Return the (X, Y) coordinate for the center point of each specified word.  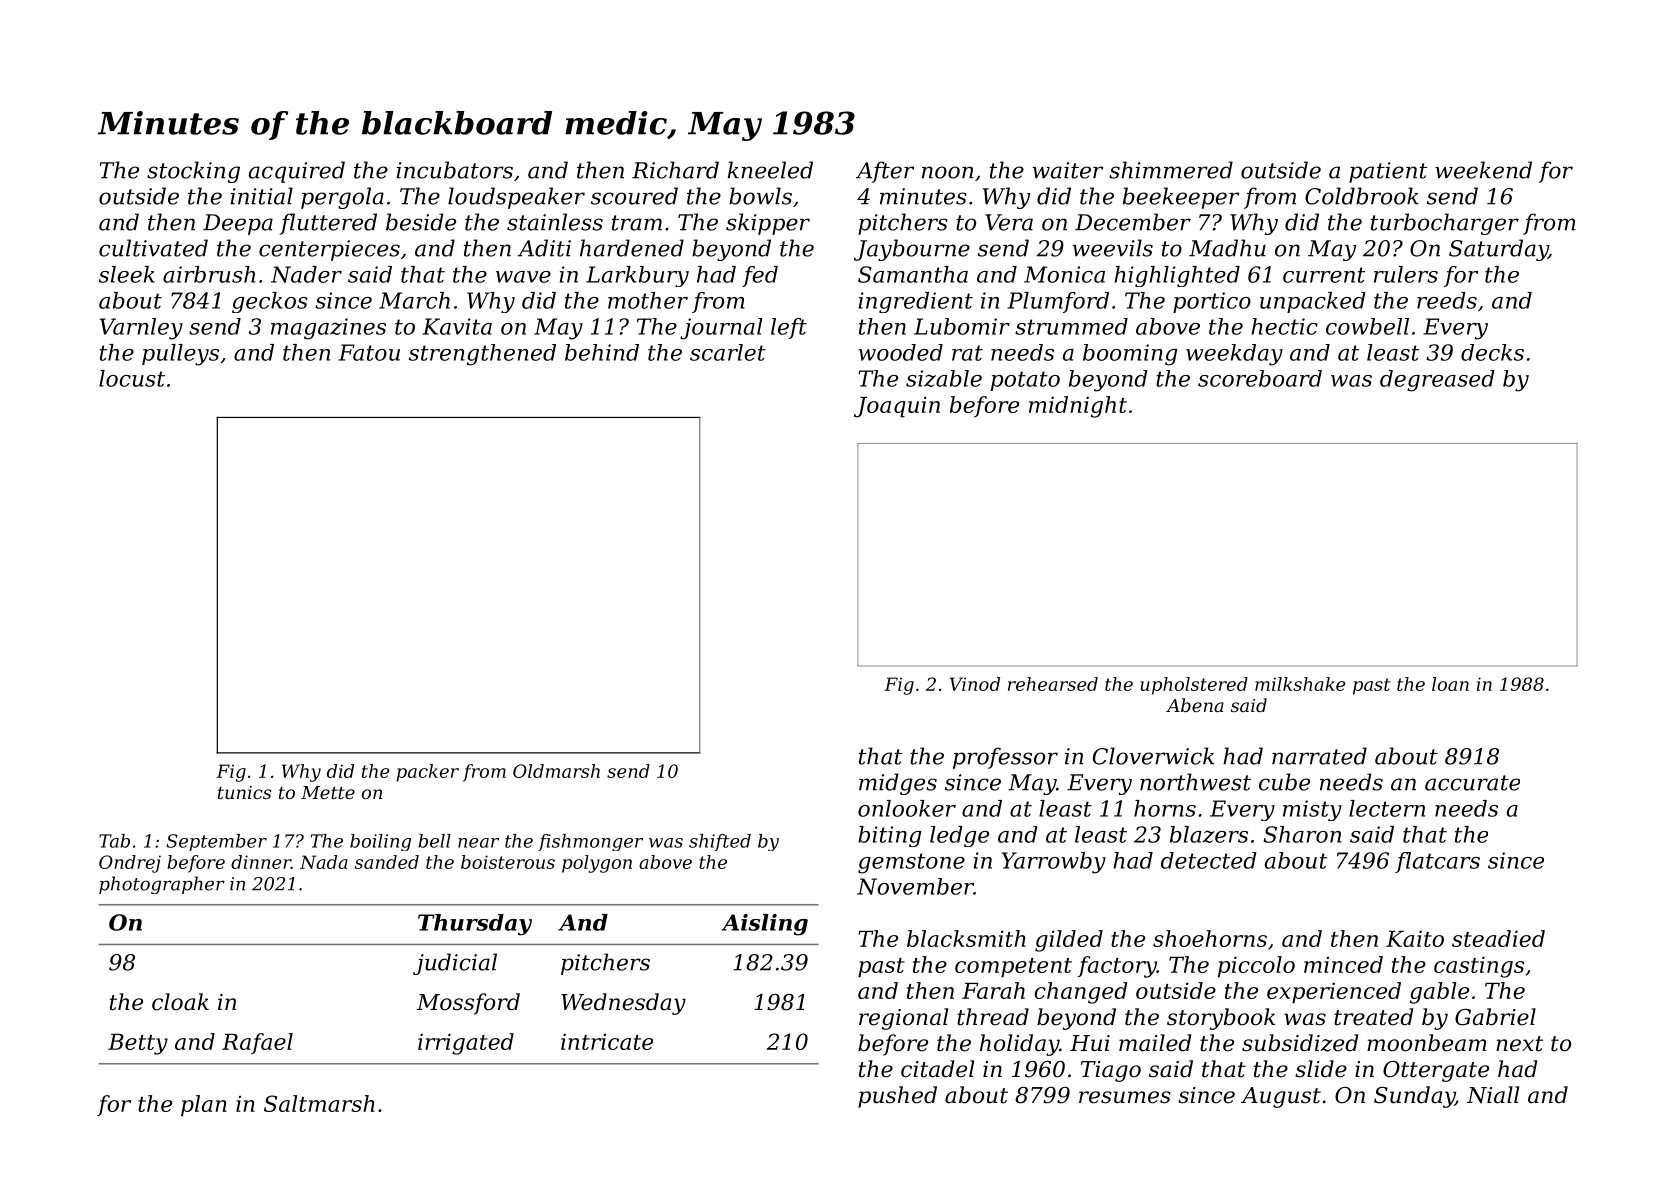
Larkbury (637, 276)
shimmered (1171, 170)
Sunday (1414, 1097)
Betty (138, 1044)
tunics (244, 792)
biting (889, 836)
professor (1005, 758)
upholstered (1194, 686)
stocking (193, 172)
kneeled (770, 170)
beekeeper (1181, 198)
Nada (324, 862)
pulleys (180, 355)
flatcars (1437, 862)
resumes (1125, 1097)
